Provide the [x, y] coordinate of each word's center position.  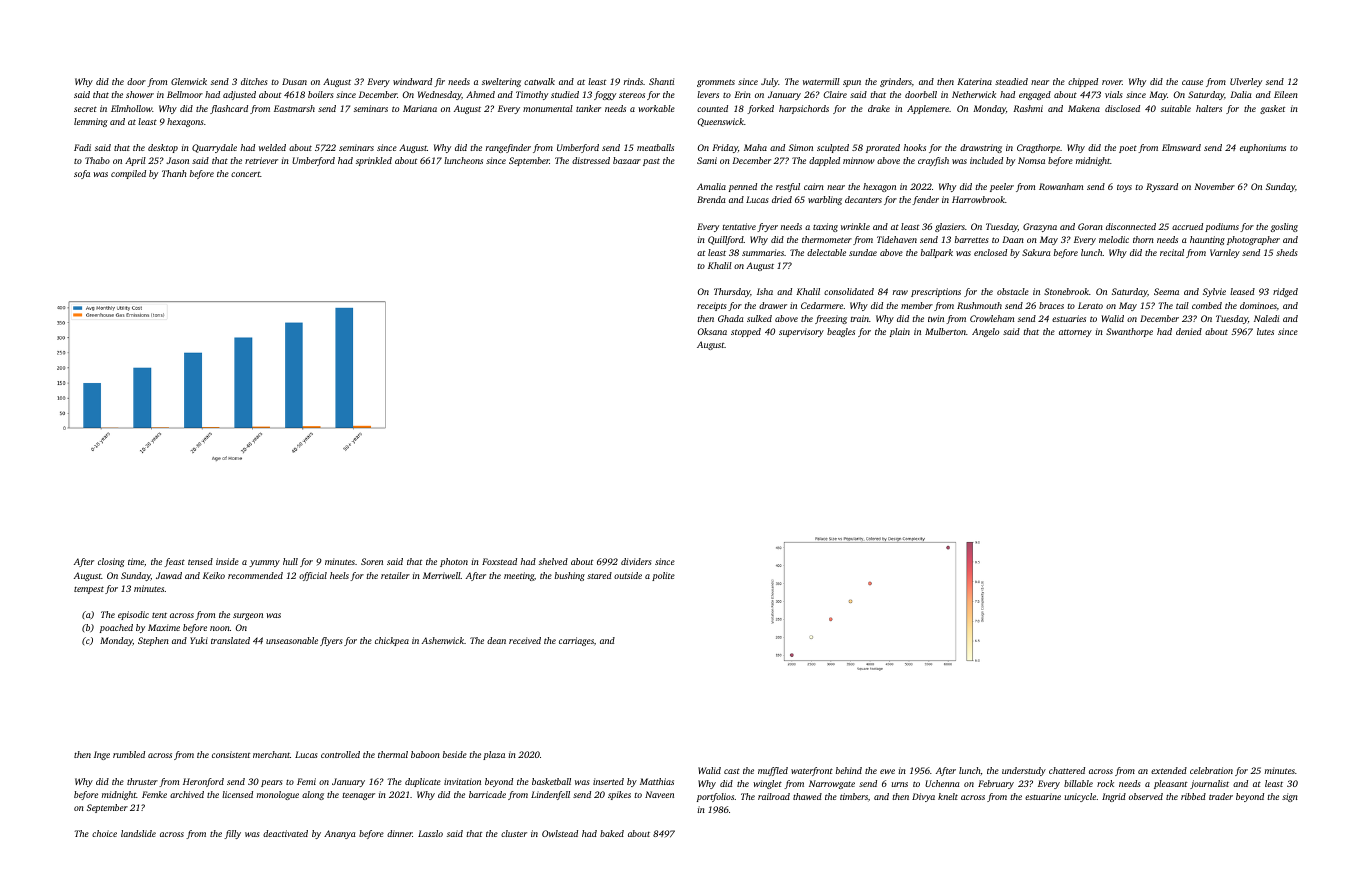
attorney [1075, 333]
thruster [142, 781]
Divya [923, 797]
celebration [1211, 770]
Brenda [711, 199]
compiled [128, 174]
